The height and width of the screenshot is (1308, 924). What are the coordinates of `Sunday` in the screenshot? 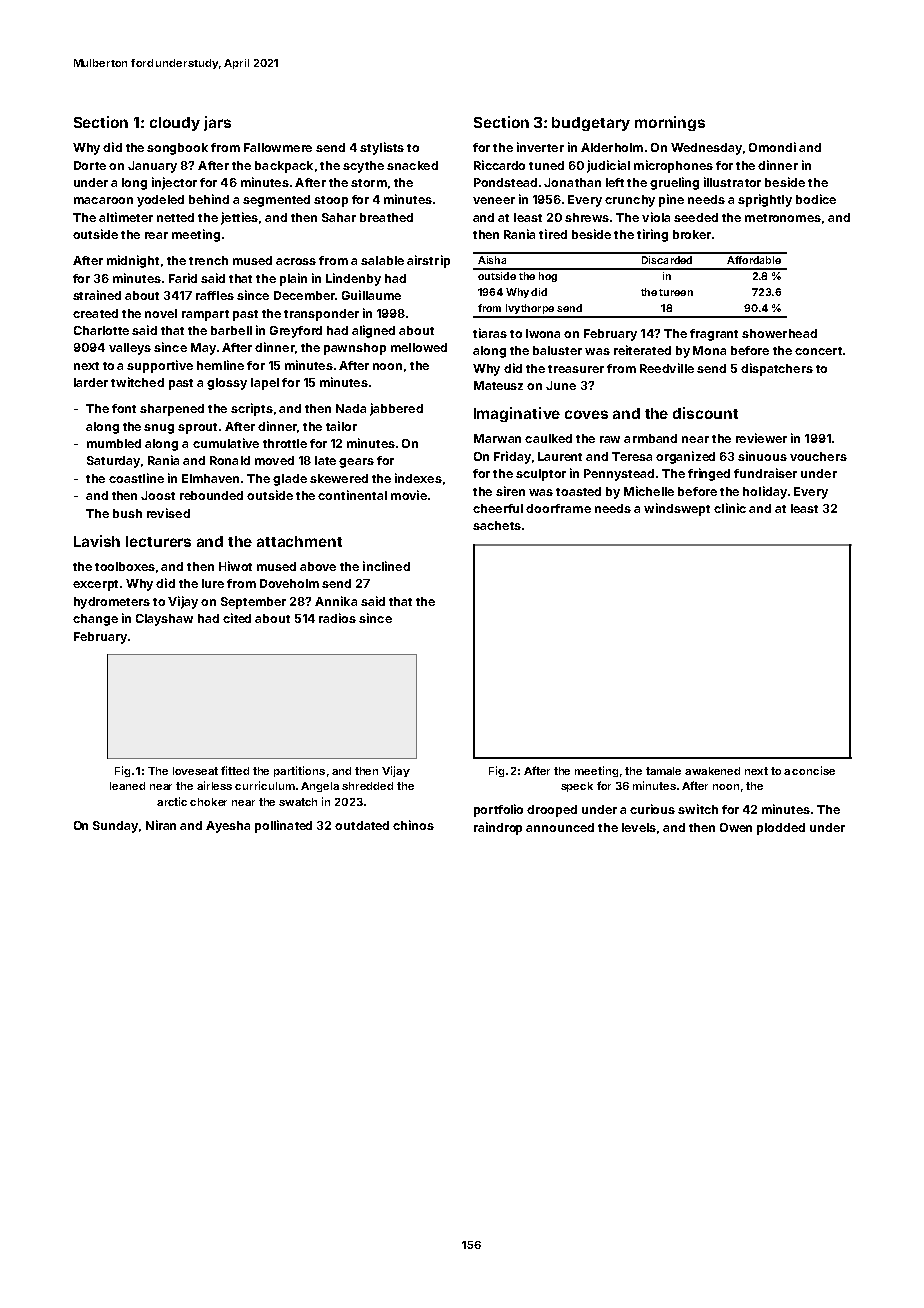 It's located at (115, 827).
